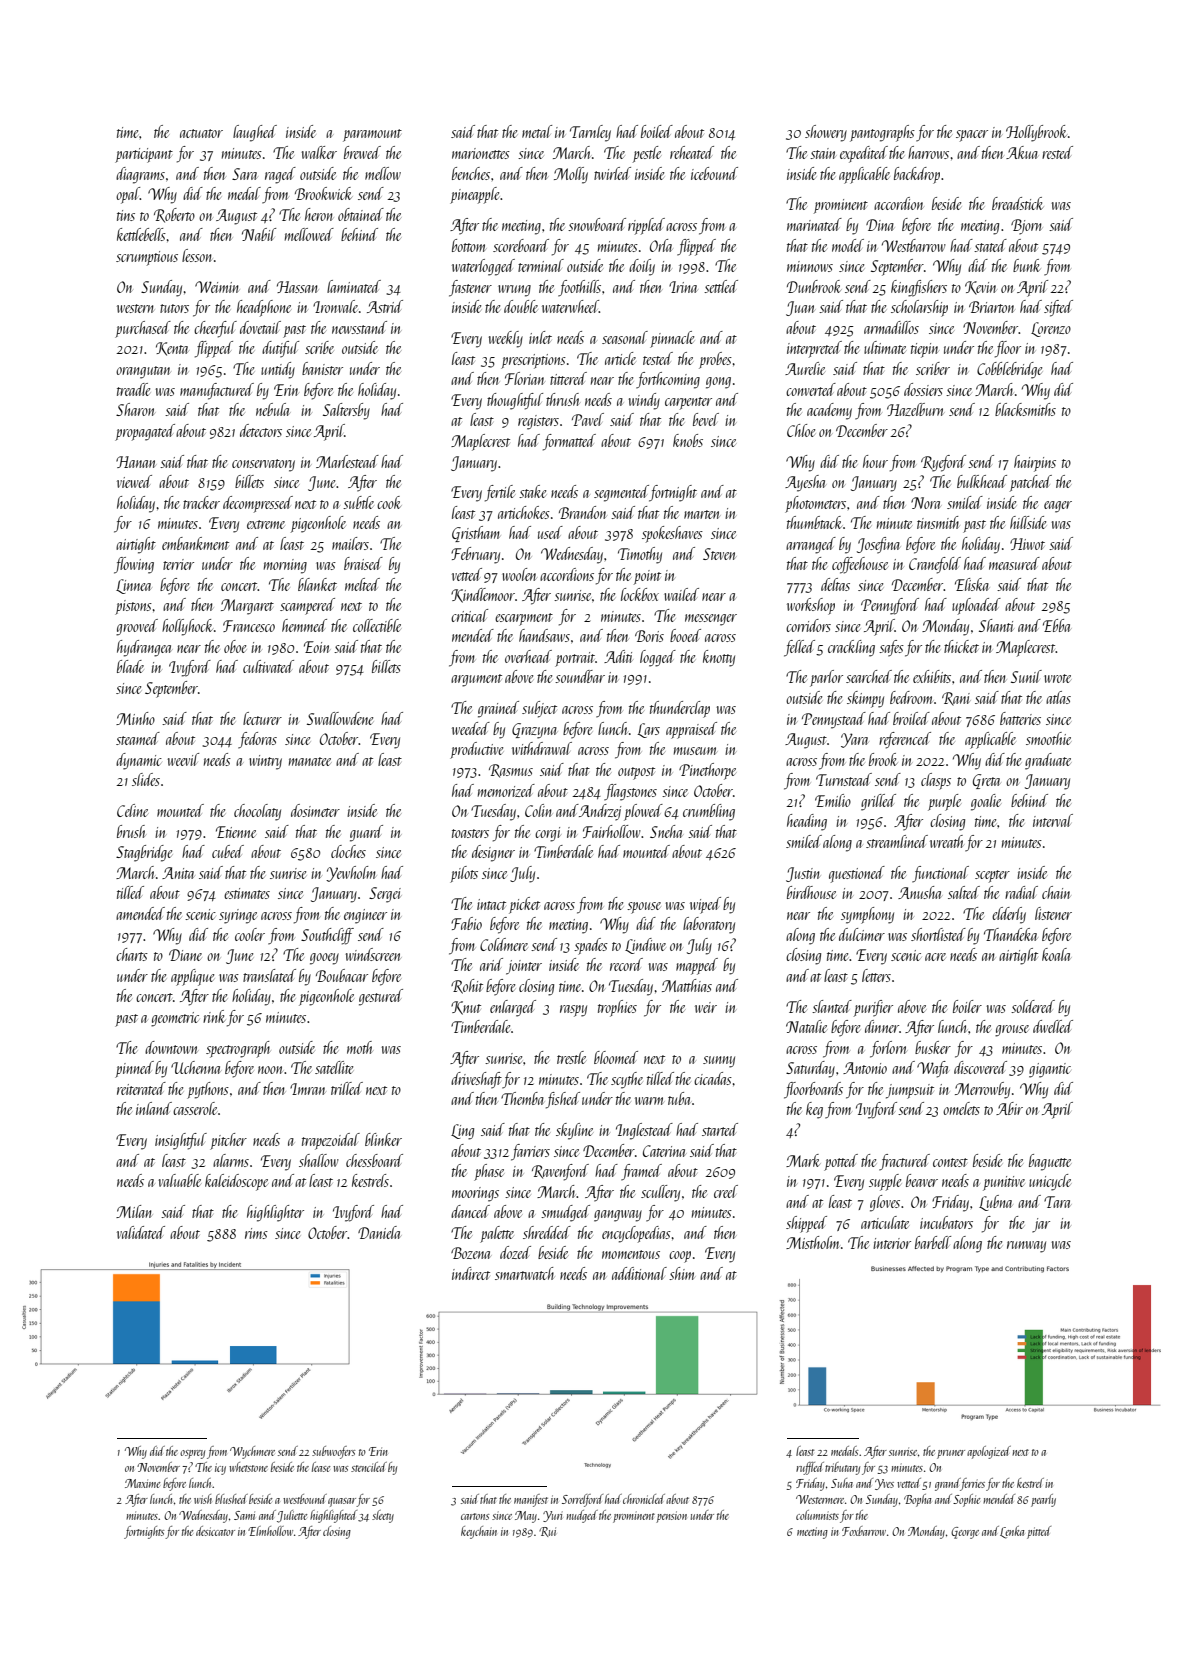 The height and width of the screenshot is (1680, 1188). What do you see at coordinates (933, 1047) in the screenshot?
I see `busker` at bounding box center [933, 1047].
